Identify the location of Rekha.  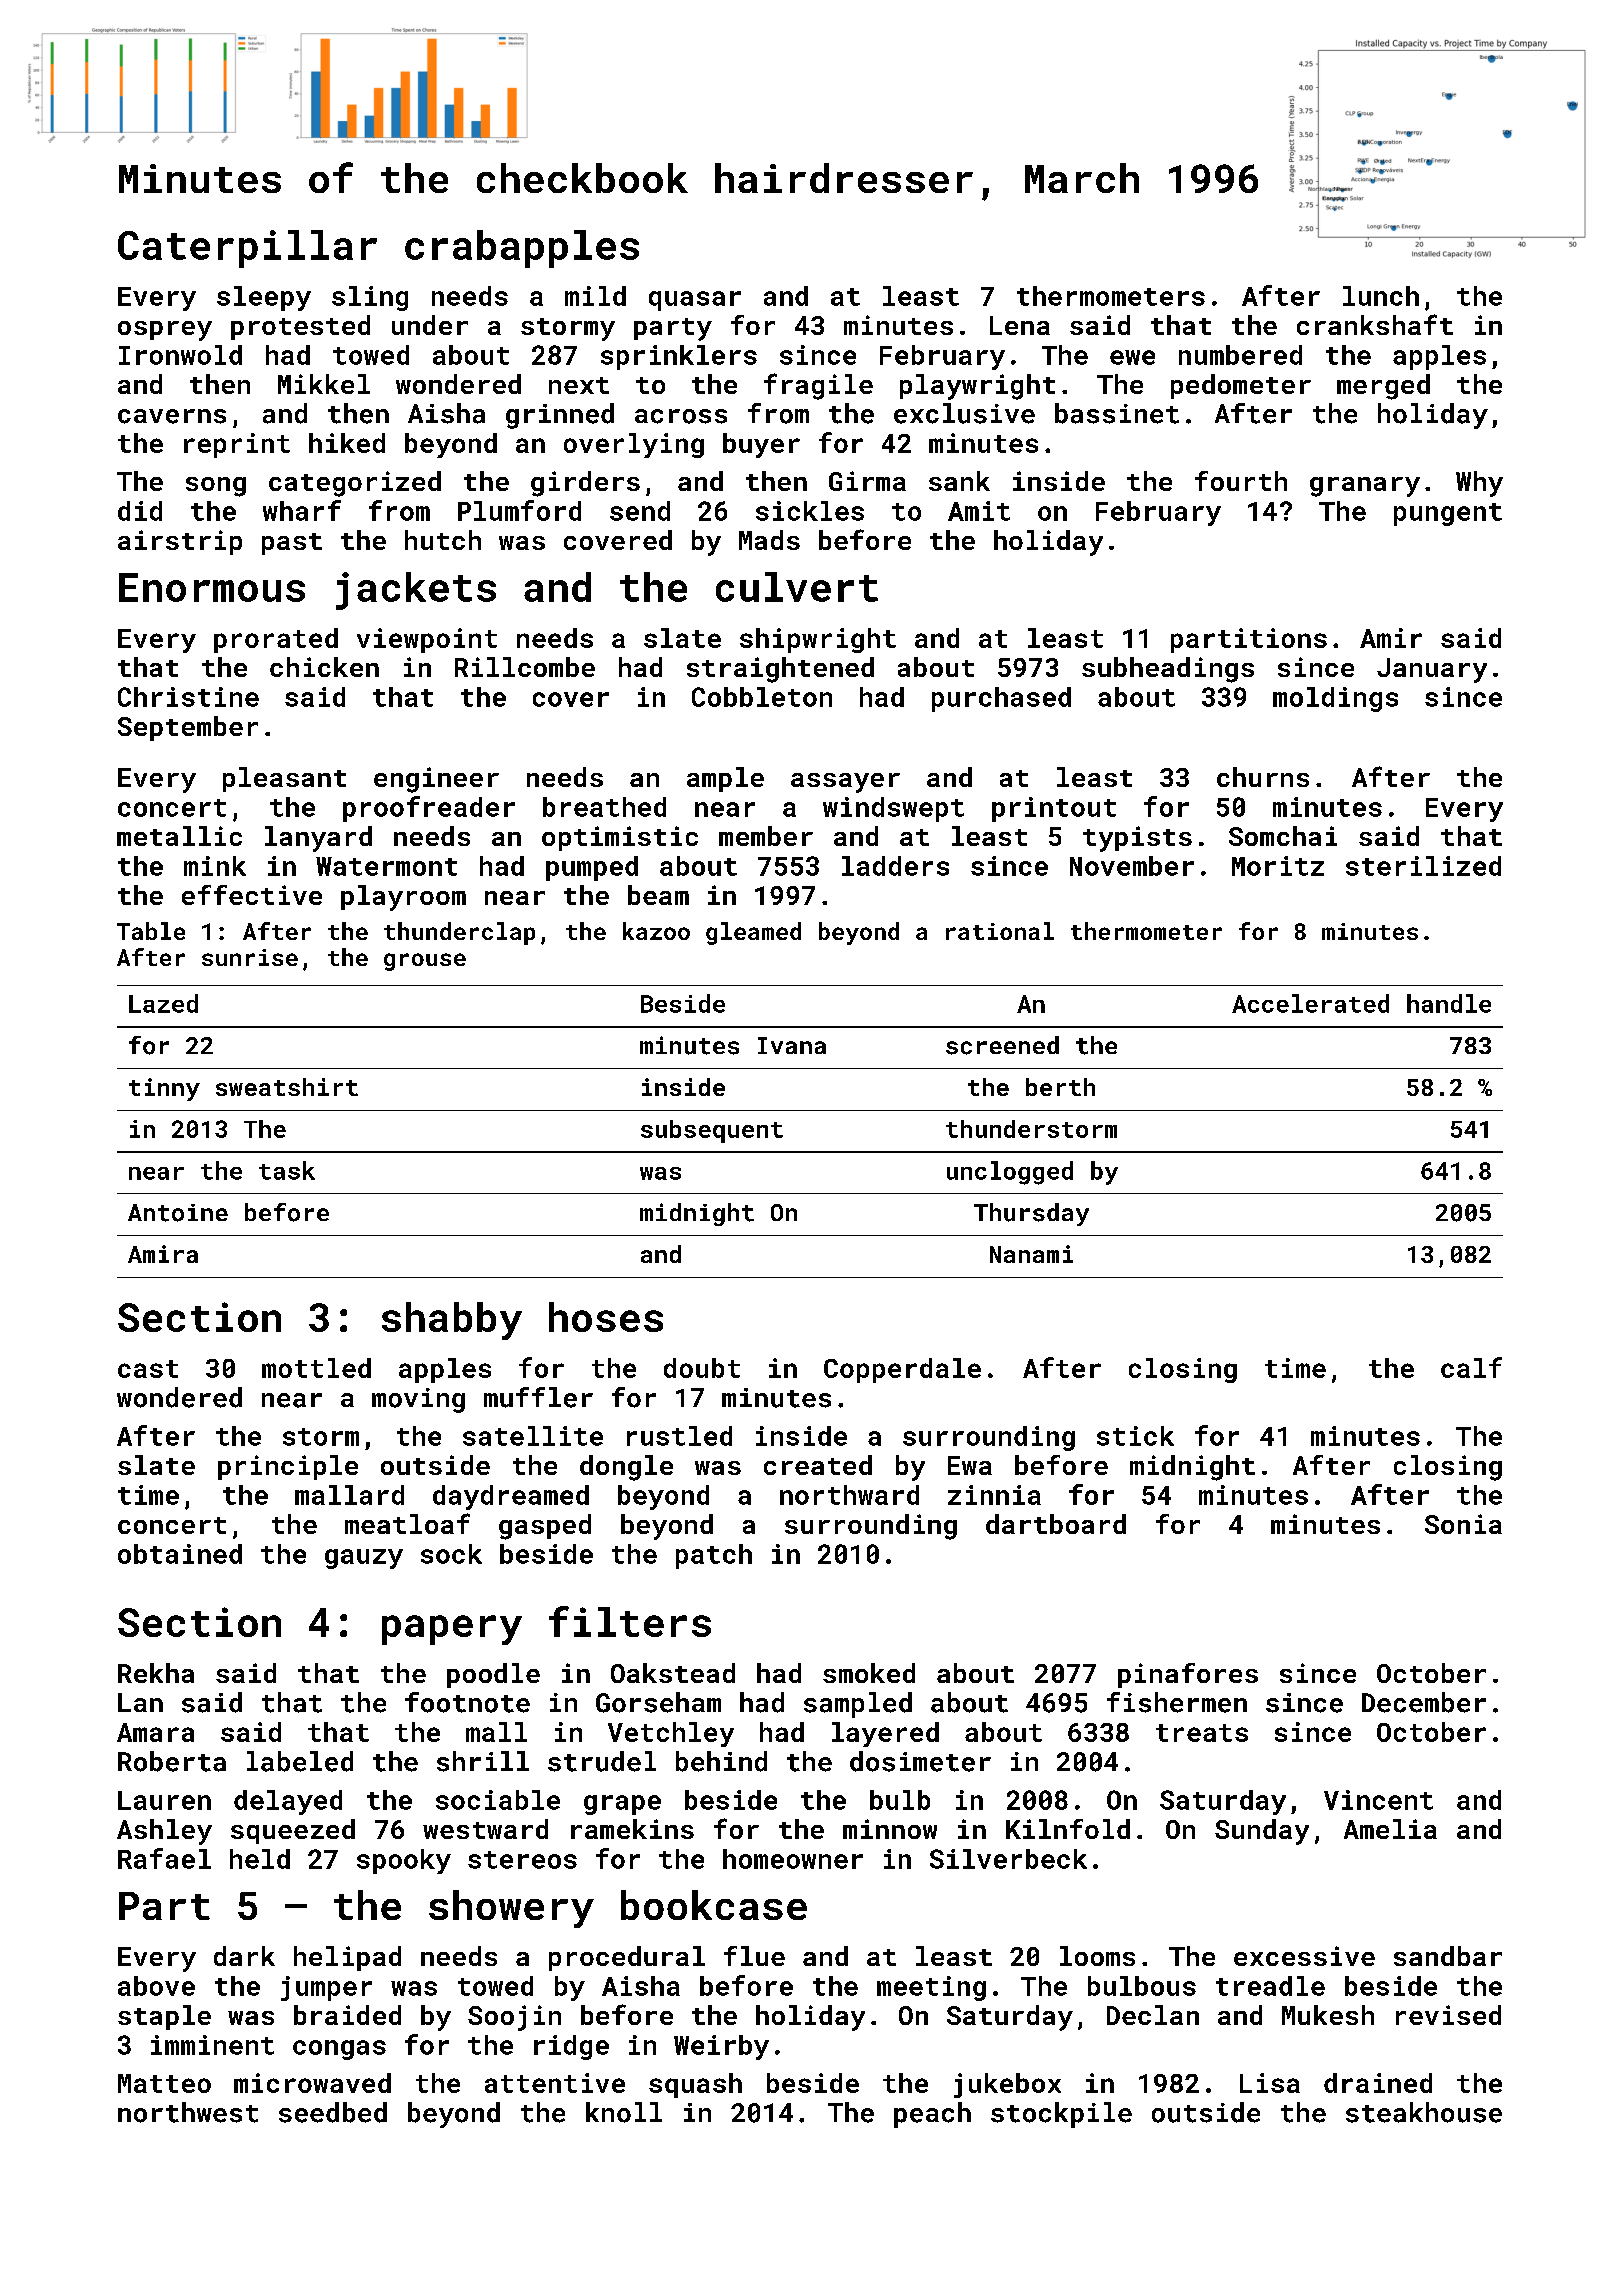
(156, 1673).
